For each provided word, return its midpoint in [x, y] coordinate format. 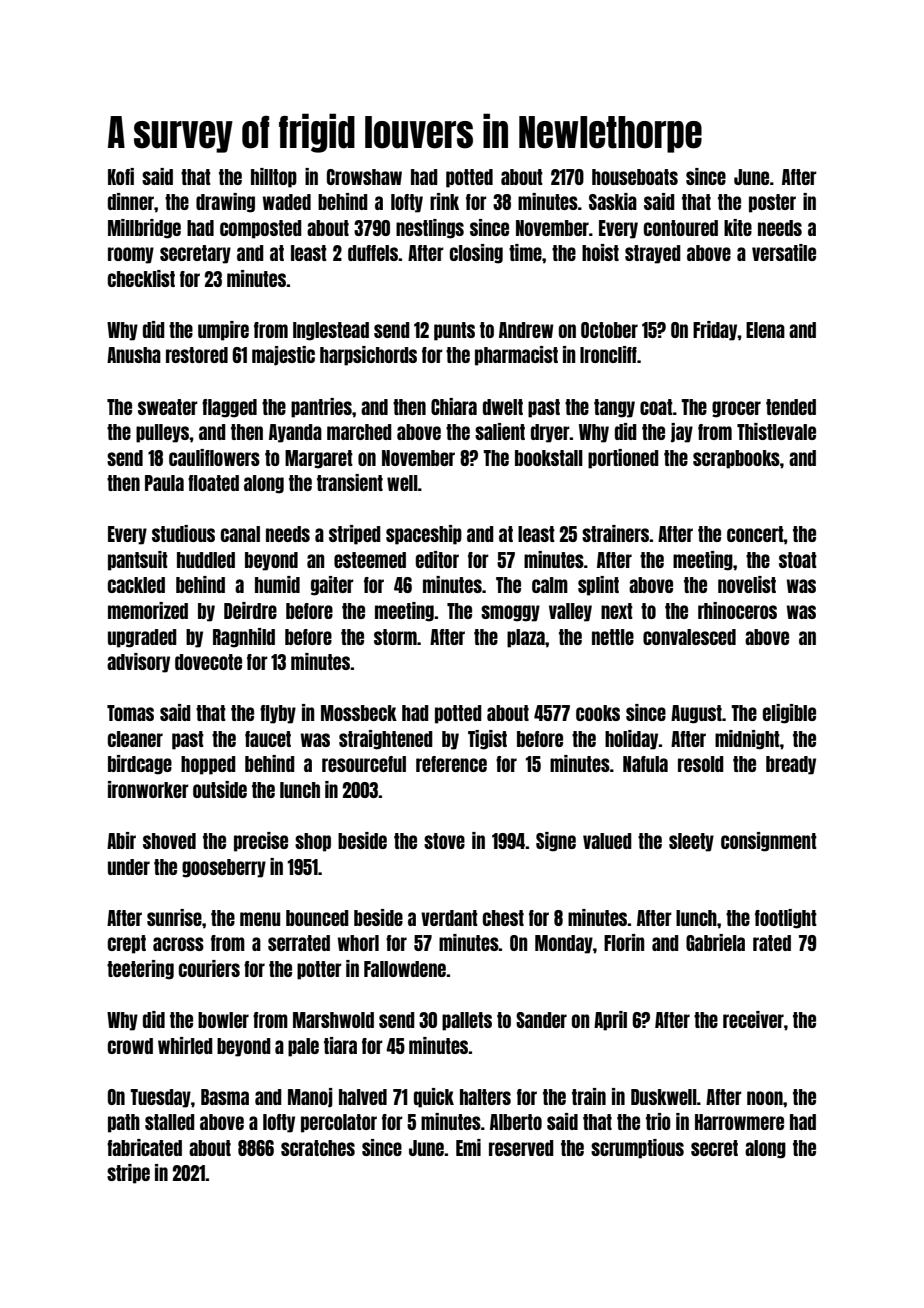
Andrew [526, 330]
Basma [225, 1097]
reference [451, 764]
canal [240, 534]
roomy [131, 255]
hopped [208, 765]
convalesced [689, 637]
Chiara [454, 406]
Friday [715, 331]
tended [791, 407]
